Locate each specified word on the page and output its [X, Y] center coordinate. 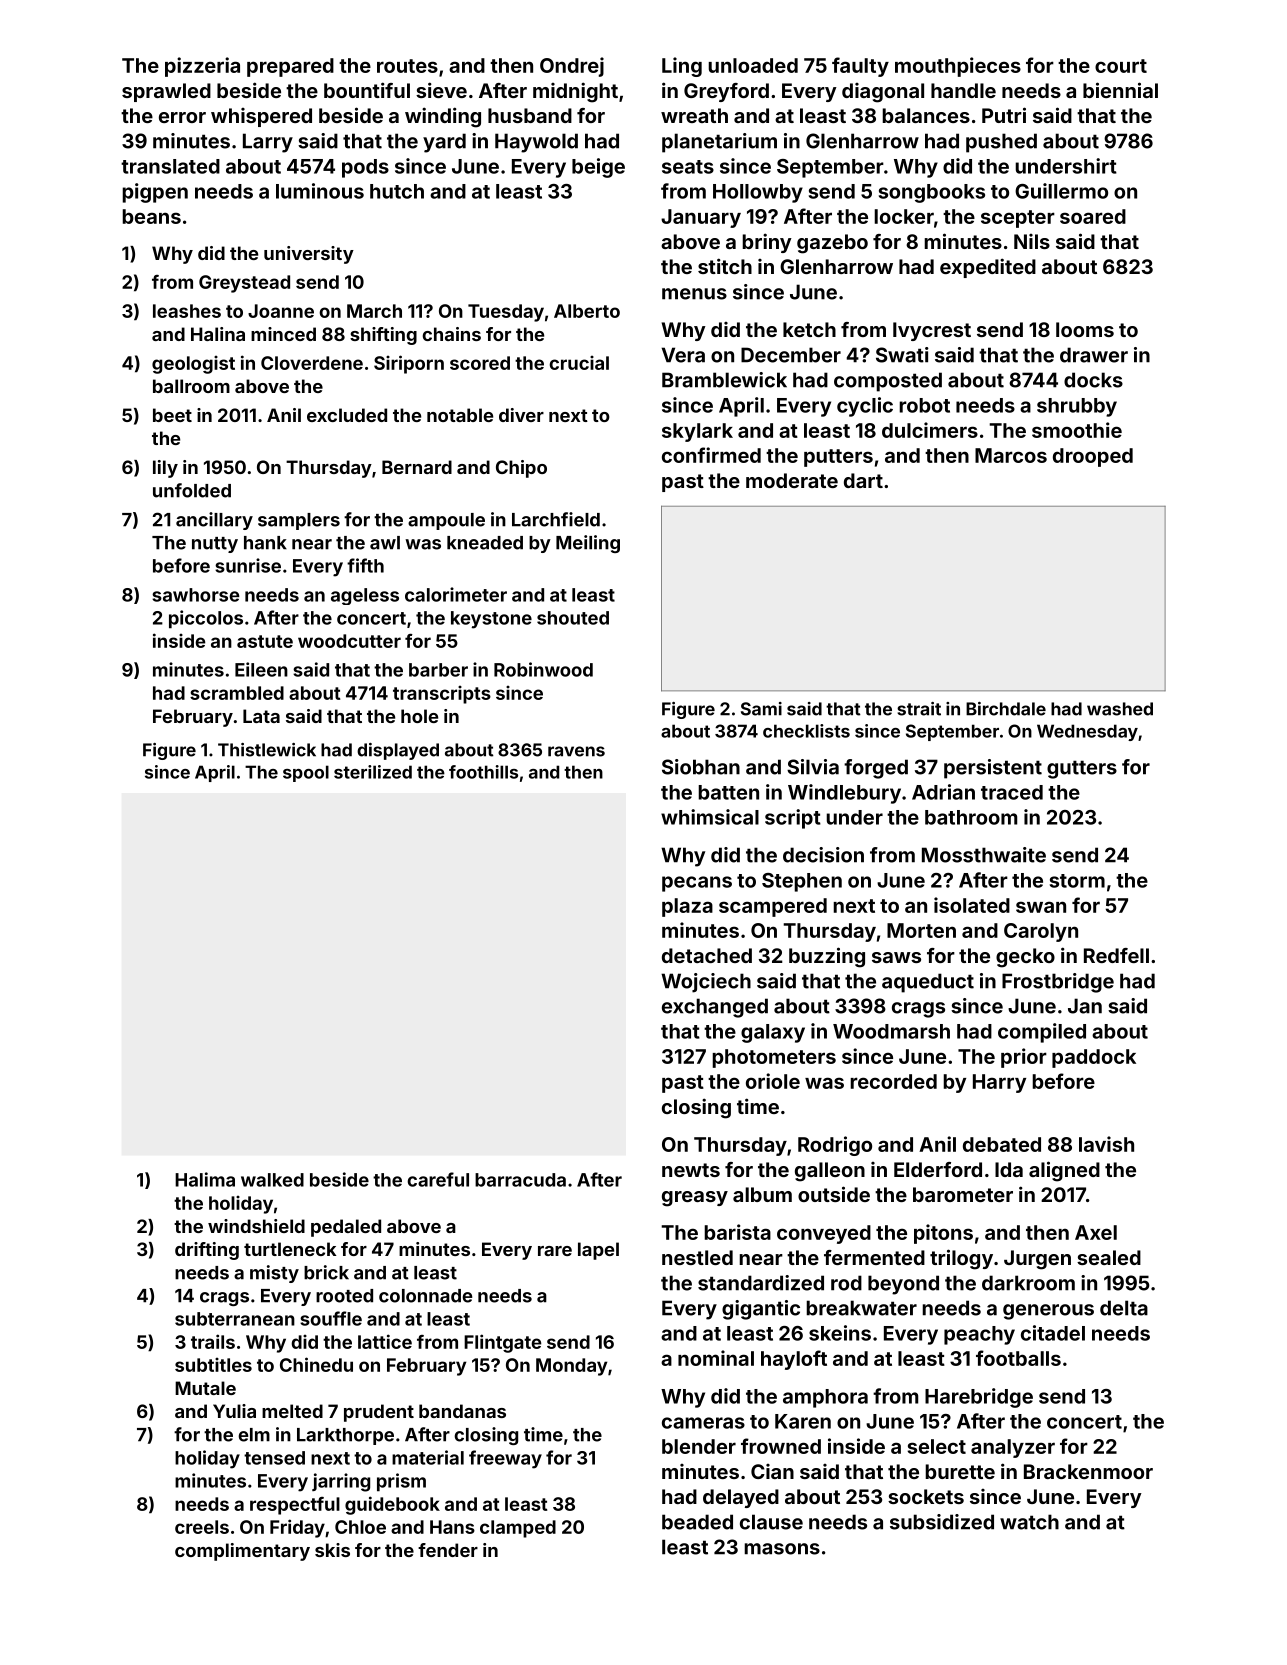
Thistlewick [267, 750]
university [309, 255]
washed [1120, 709]
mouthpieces [958, 67]
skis [332, 1550]
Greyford [726, 92]
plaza [687, 907]
